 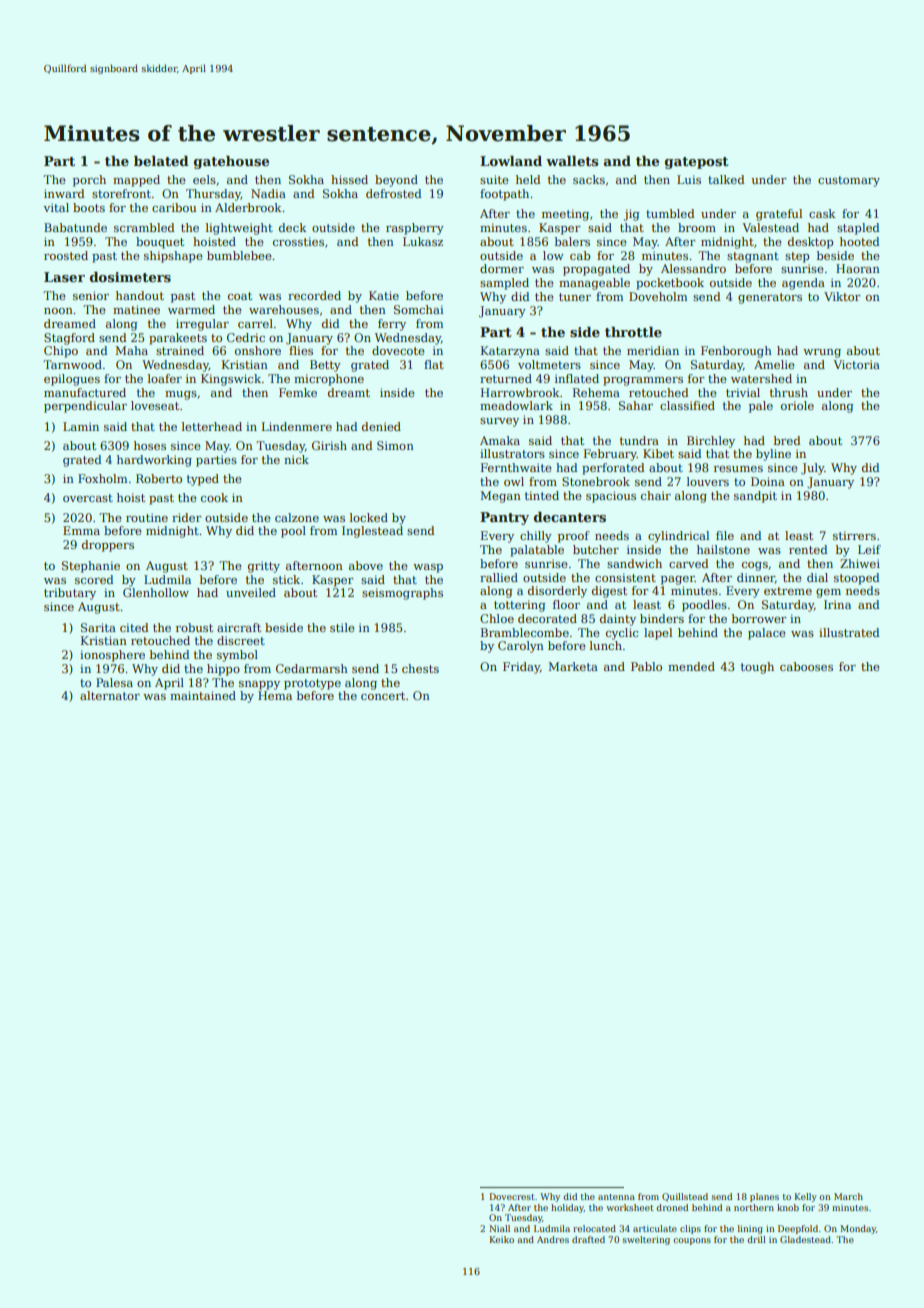 What do you see at coordinates (697, 163) in the document?
I see `gatepost` at bounding box center [697, 163].
